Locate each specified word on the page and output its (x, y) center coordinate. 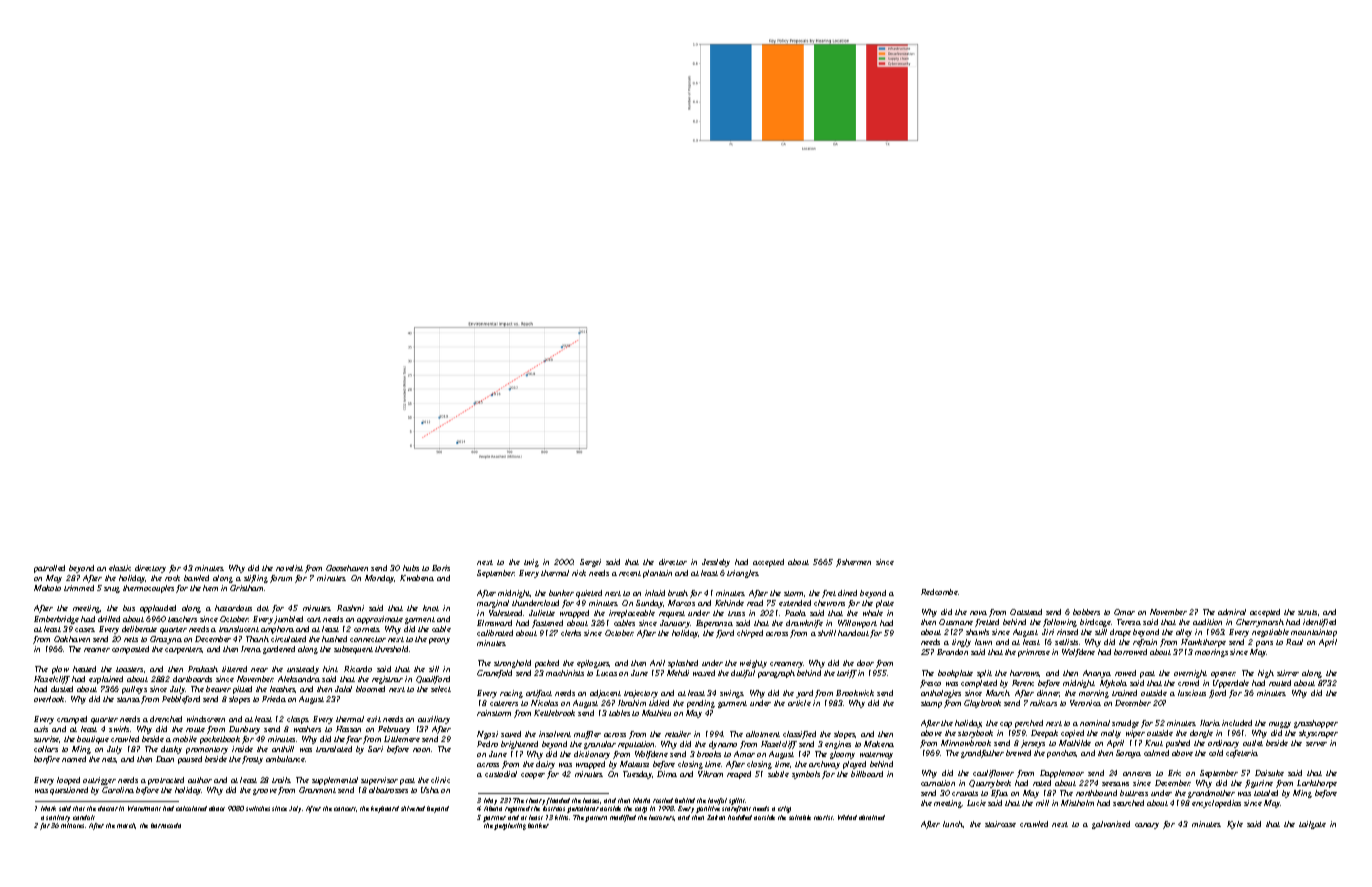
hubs (411, 568)
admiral (1232, 612)
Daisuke (1269, 773)
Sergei (590, 563)
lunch (953, 824)
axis (41, 729)
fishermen (853, 563)
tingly (961, 643)
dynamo (723, 745)
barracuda (166, 825)
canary (1147, 826)
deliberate (139, 629)
